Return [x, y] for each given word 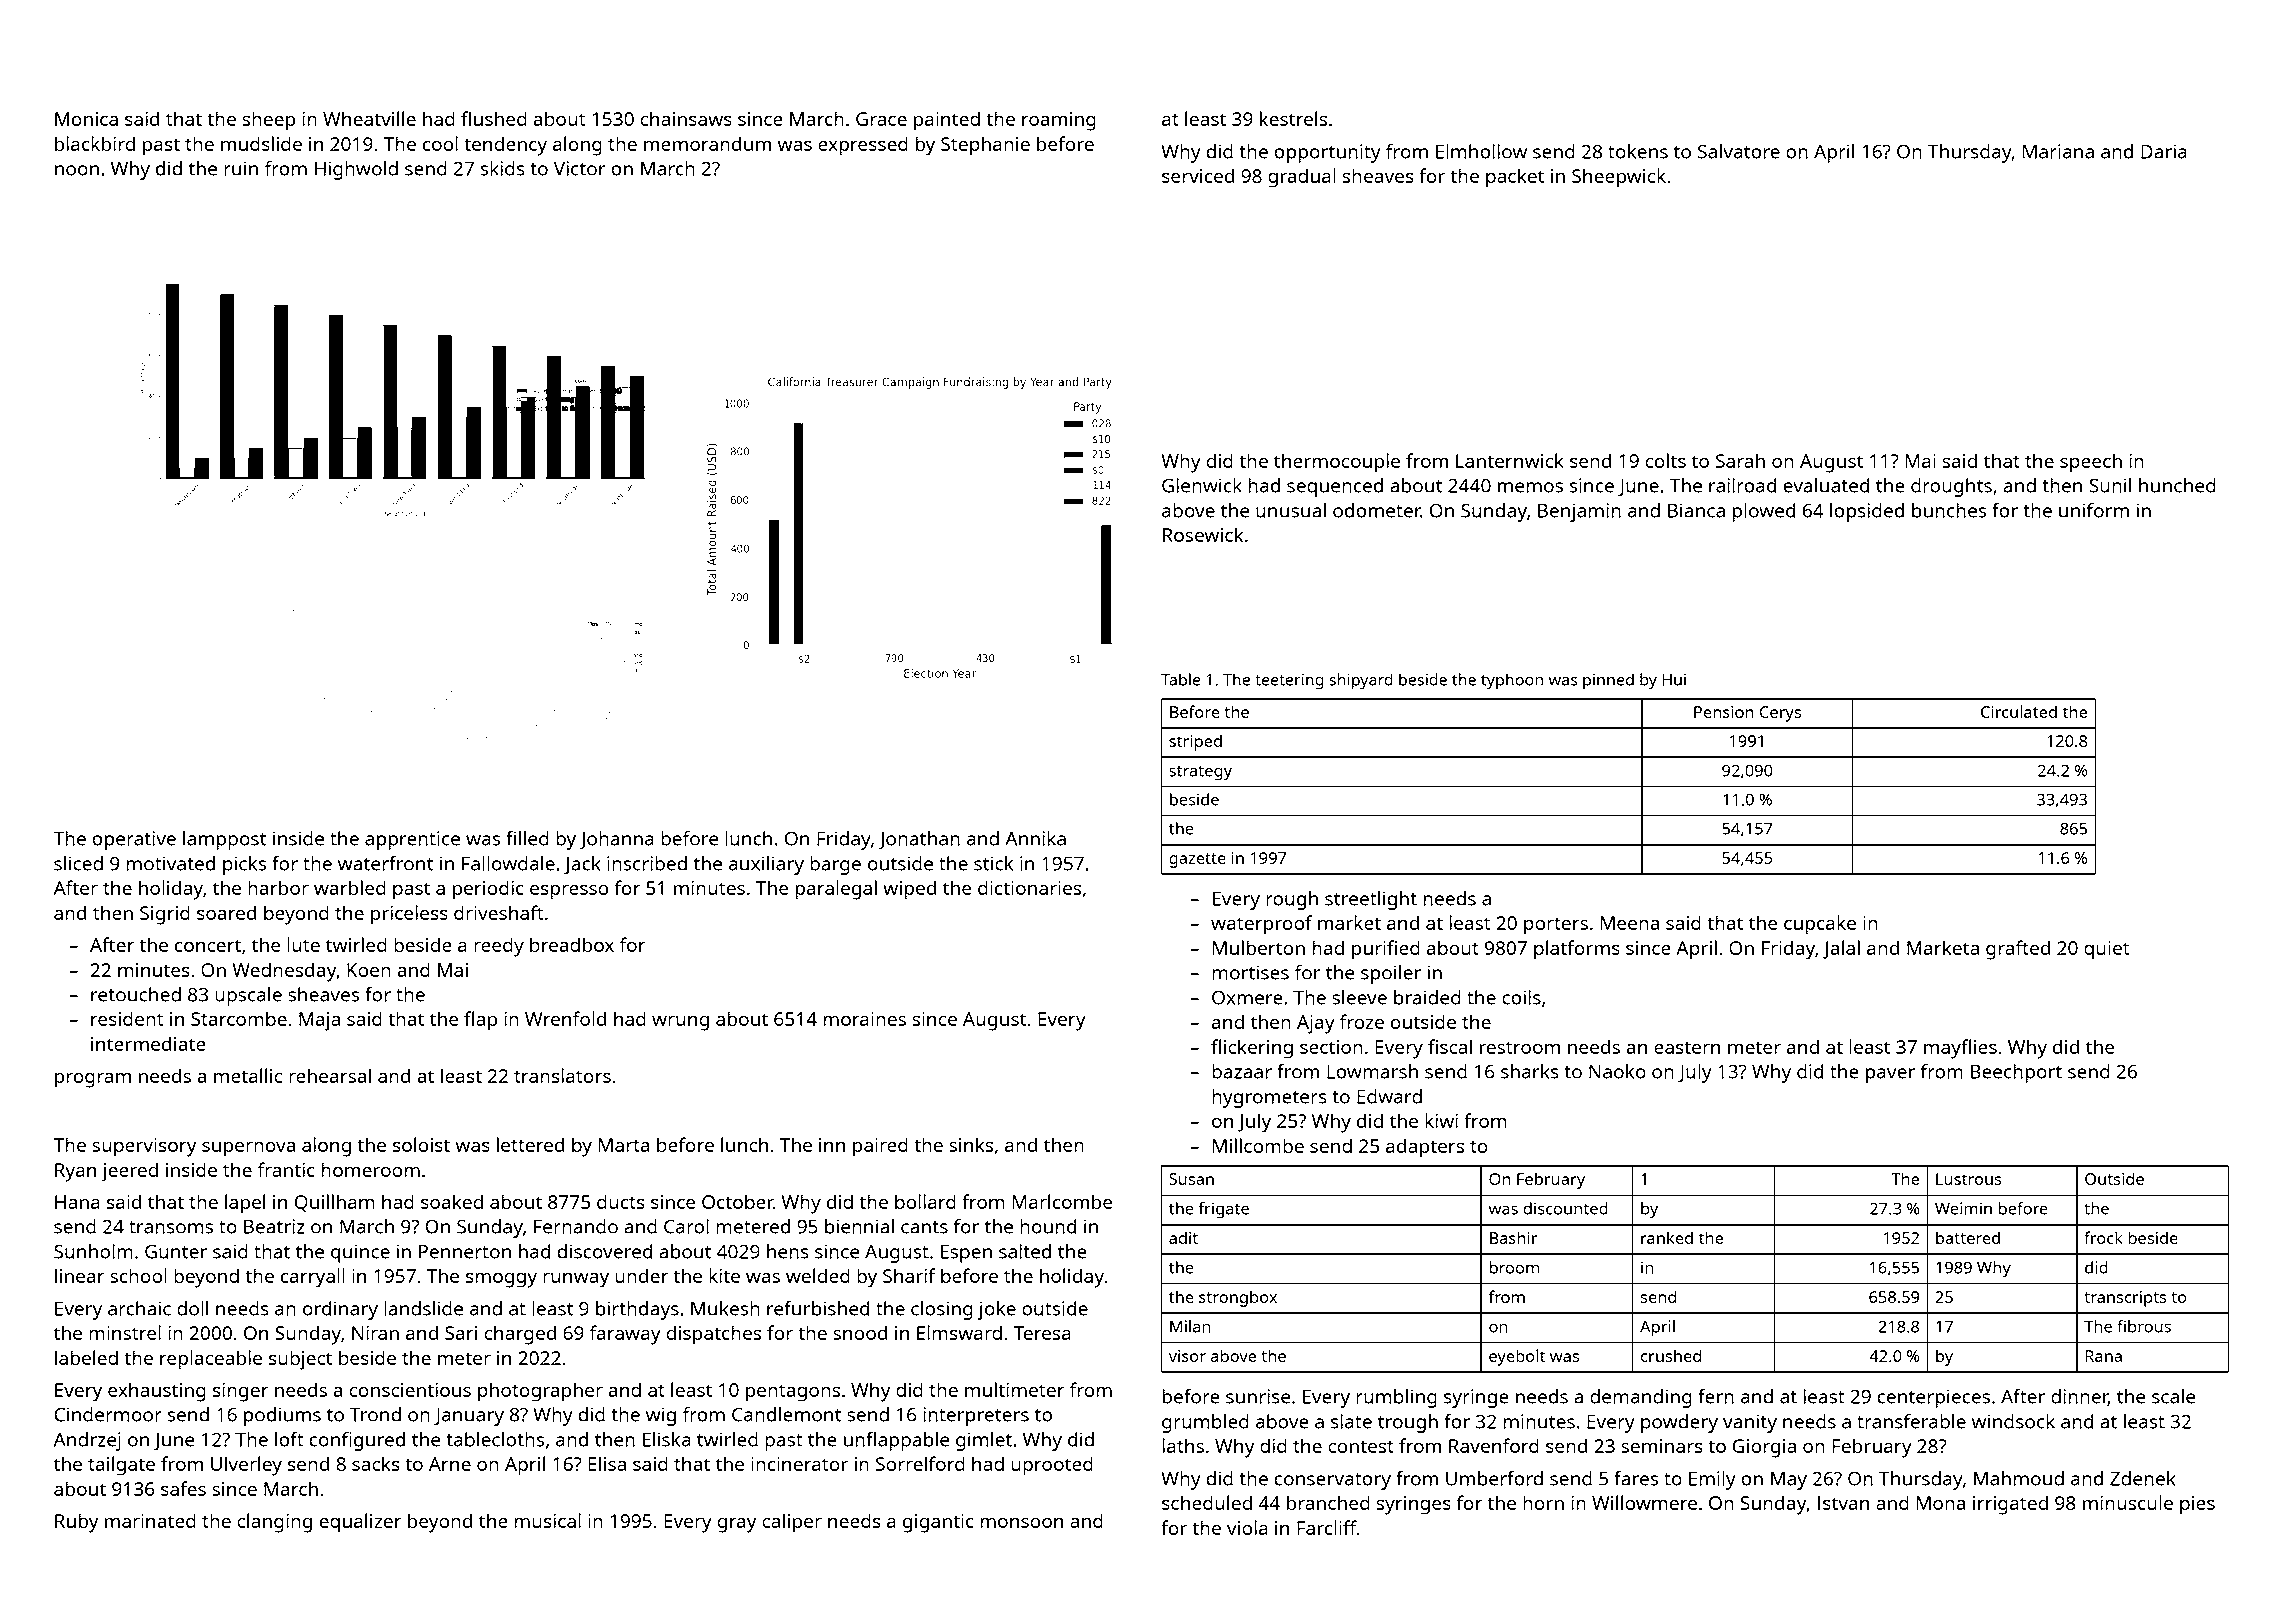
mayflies [1960, 1049]
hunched [2177, 485]
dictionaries [1029, 887]
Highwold [356, 170]
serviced [1198, 175]
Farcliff [1327, 1527]
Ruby [76, 1523]
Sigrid [165, 915]
